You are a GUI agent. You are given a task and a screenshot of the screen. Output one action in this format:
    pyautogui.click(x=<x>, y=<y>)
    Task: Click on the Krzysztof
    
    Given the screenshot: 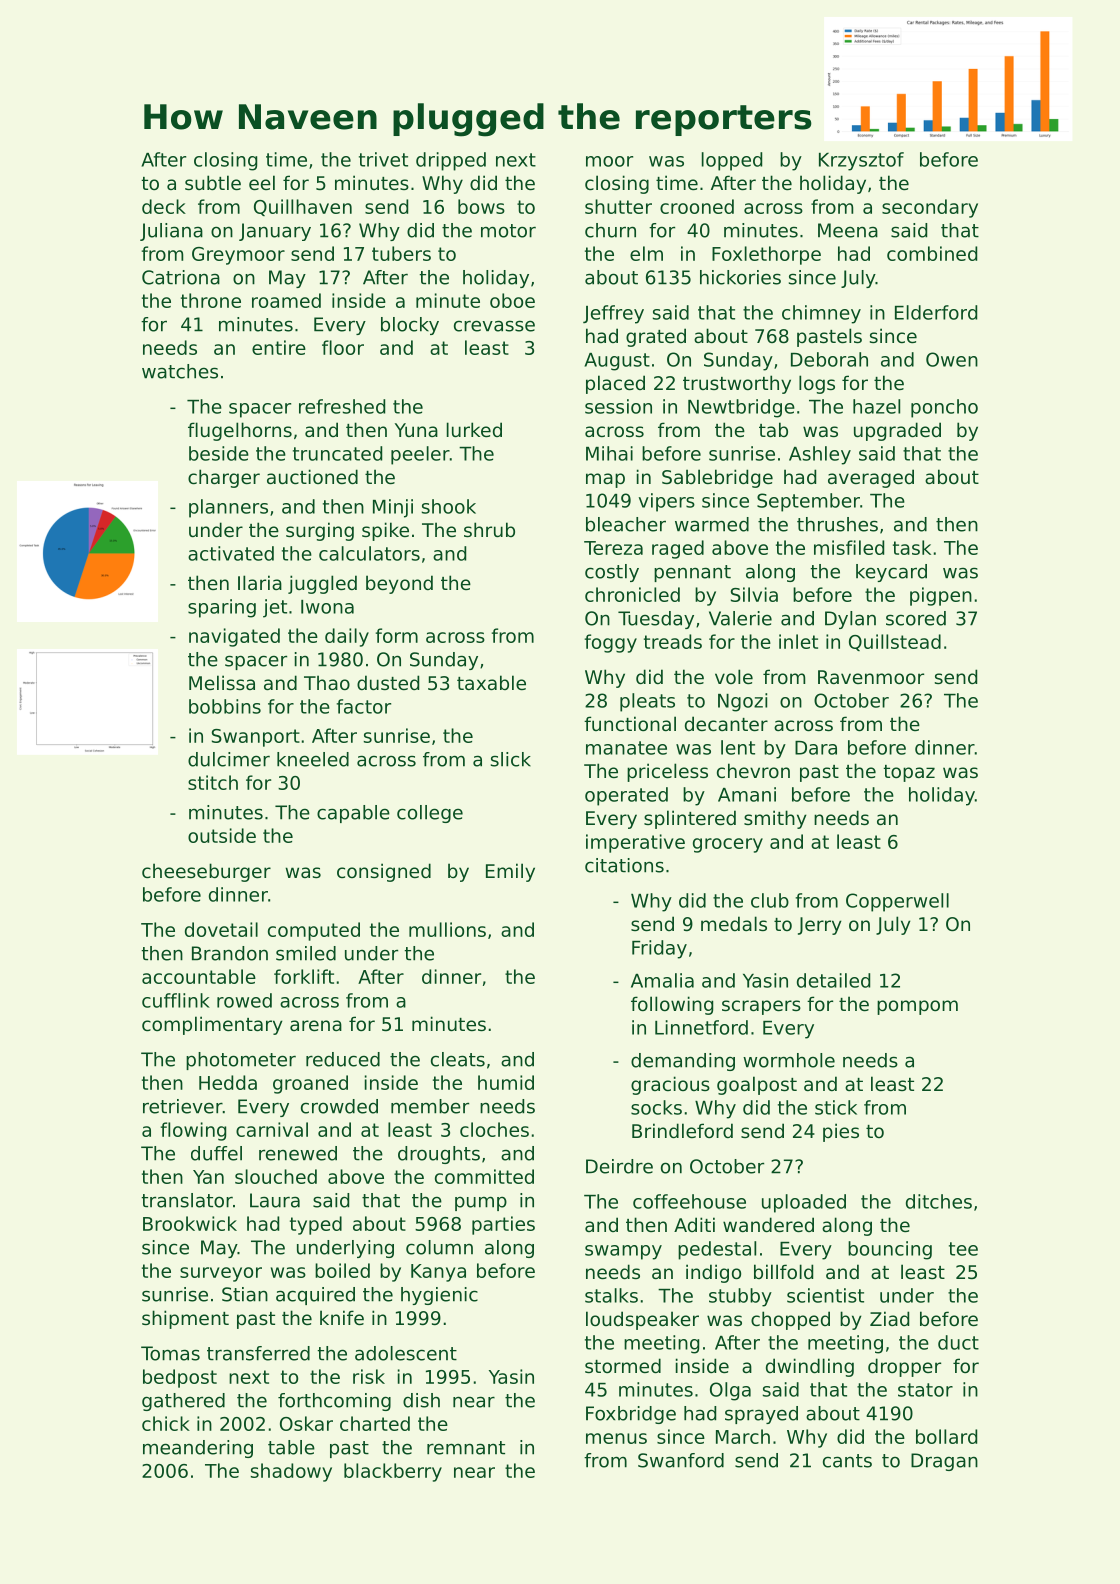 What is the action you would take?
    pyautogui.click(x=861, y=161)
